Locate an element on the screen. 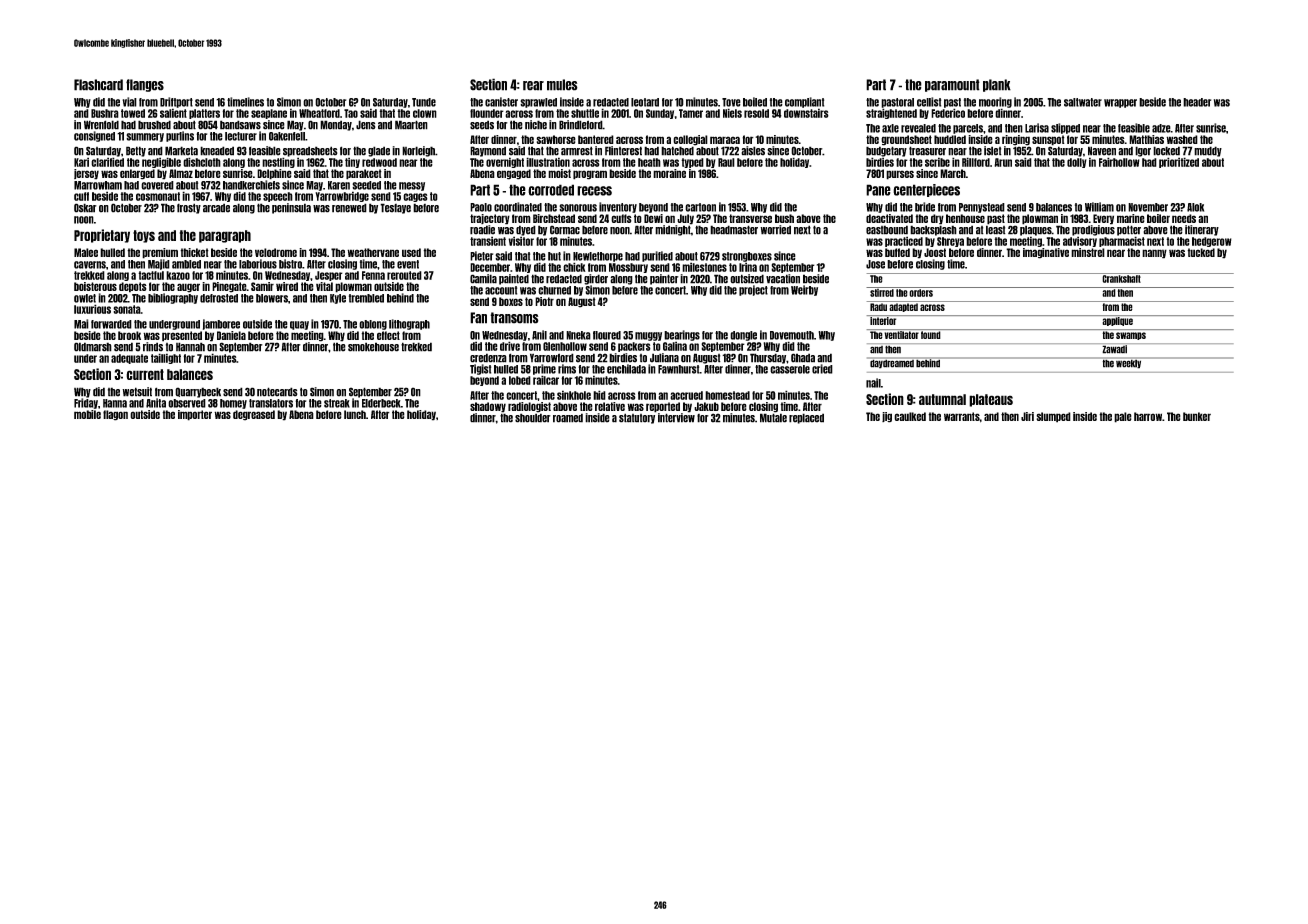 The width and height of the screenshot is (1308, 924). hid is located at coordinates (599, 395).
